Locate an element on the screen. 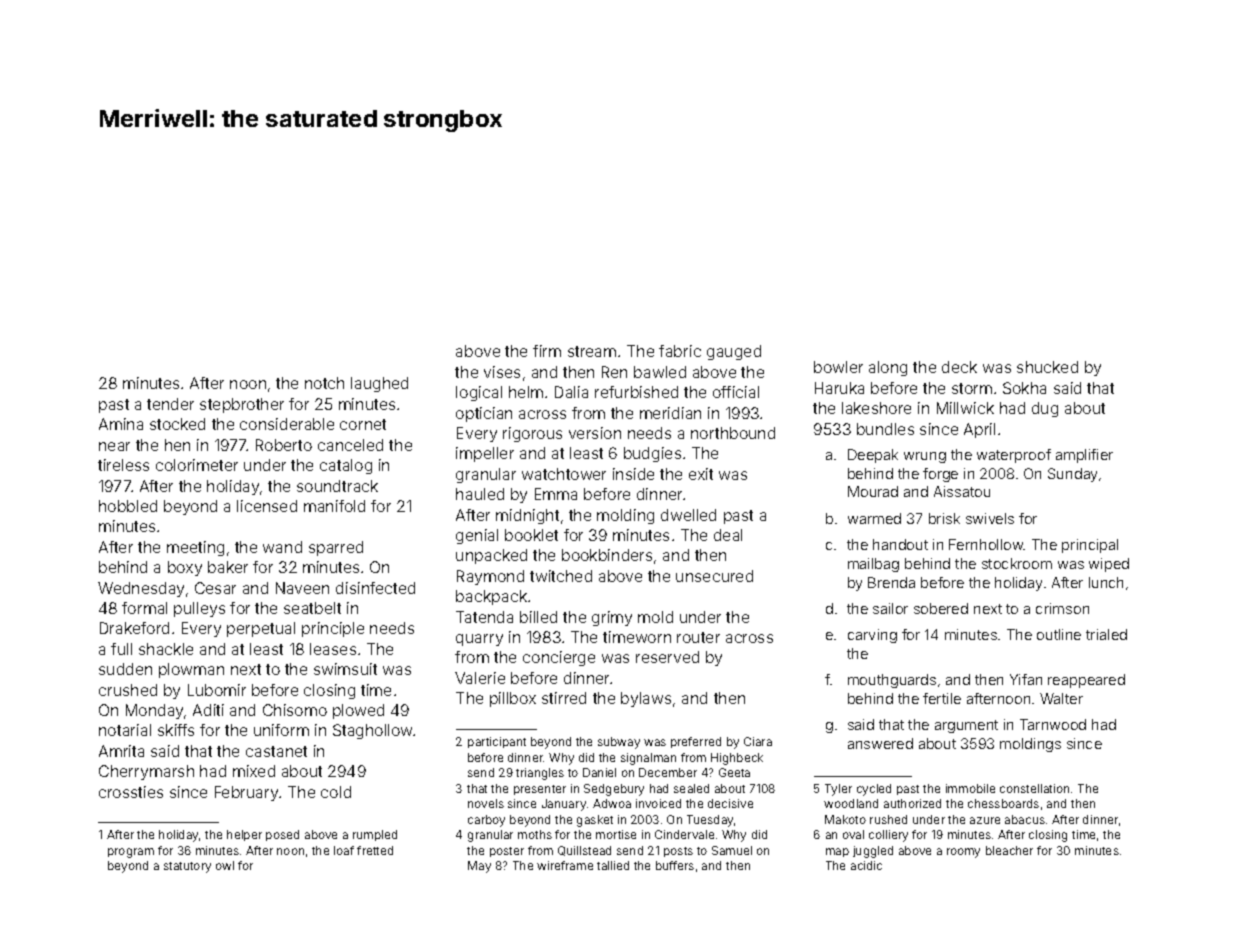 The width and height of the screenshot is (1233, 952). notch is located at coordinates (324, 383).
